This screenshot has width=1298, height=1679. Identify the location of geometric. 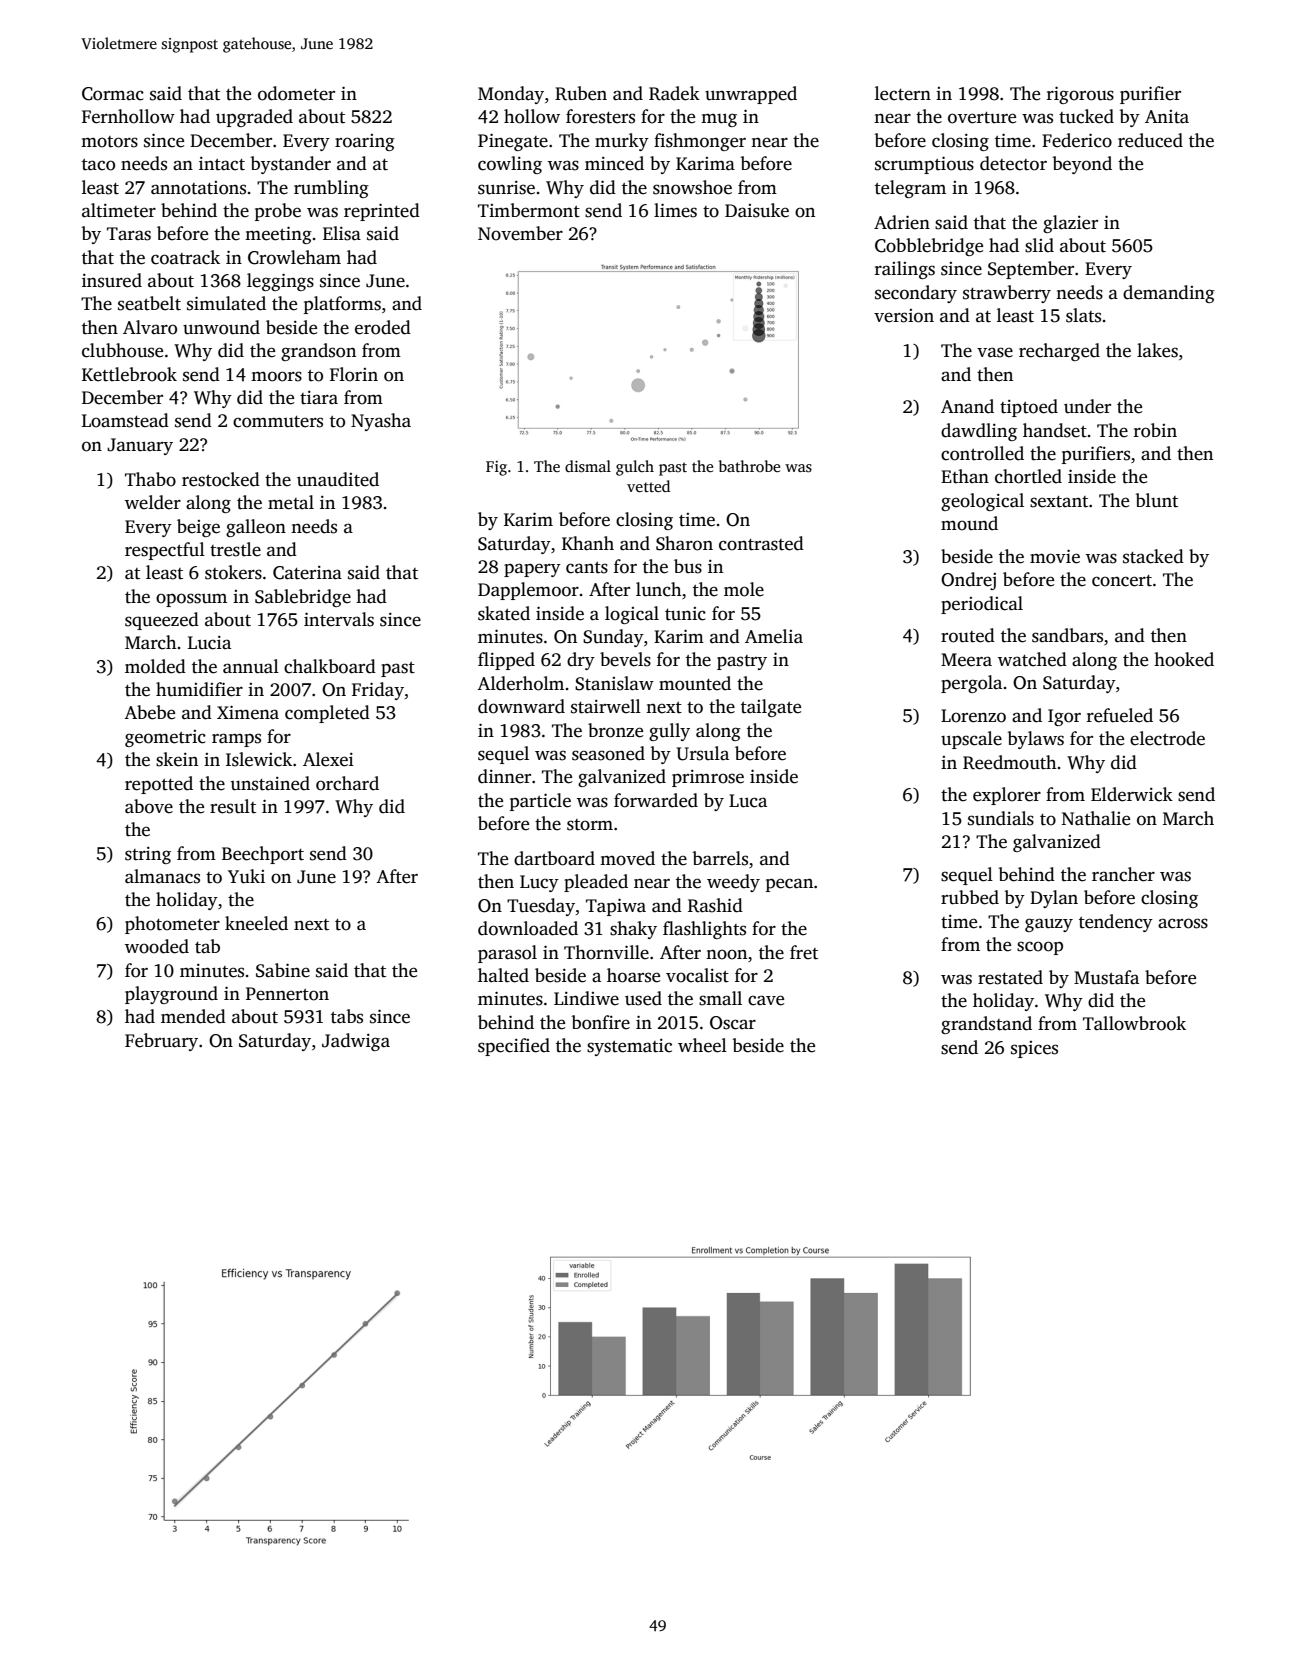
(165, 738).
